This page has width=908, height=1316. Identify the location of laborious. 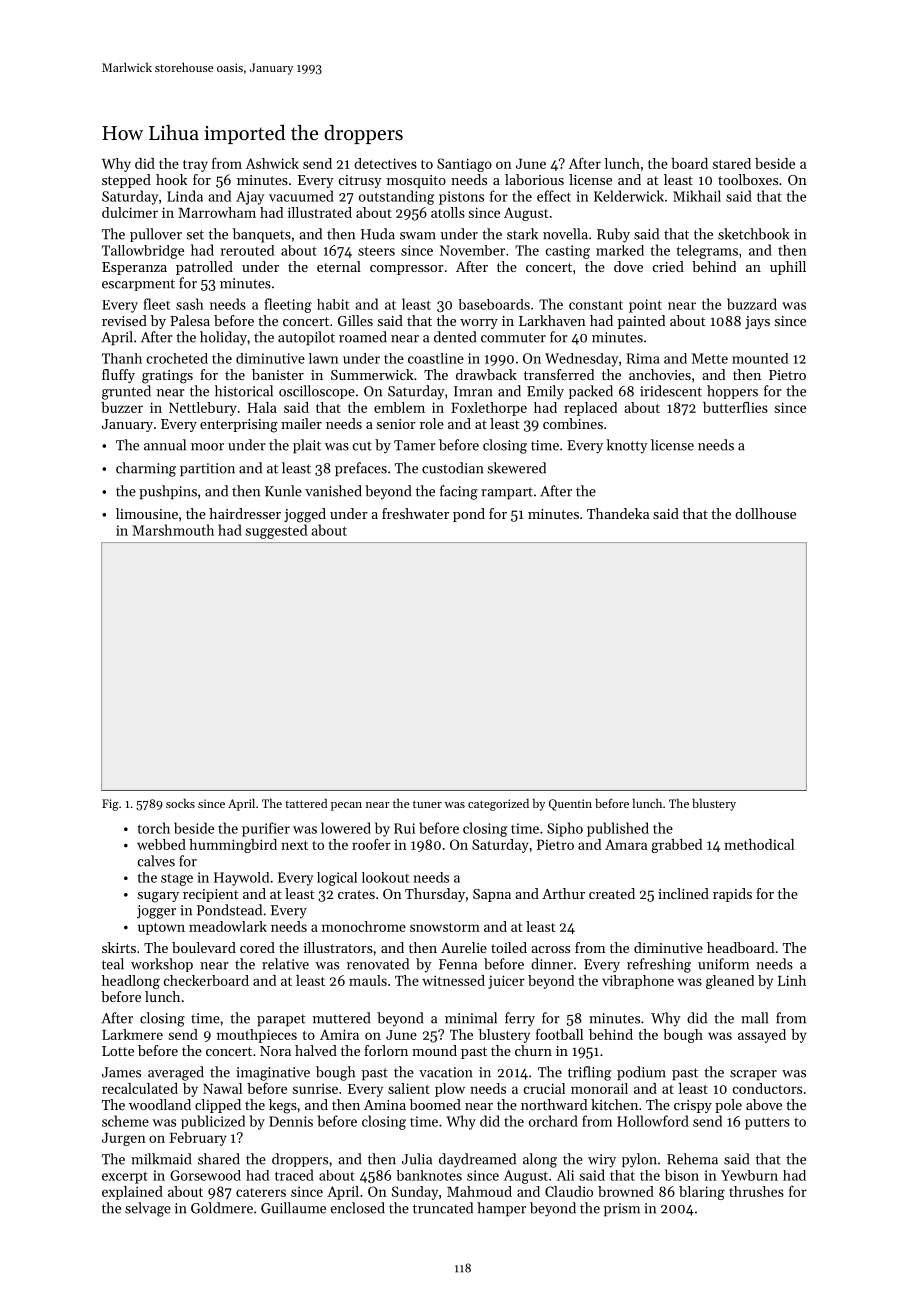
(534, 179).
